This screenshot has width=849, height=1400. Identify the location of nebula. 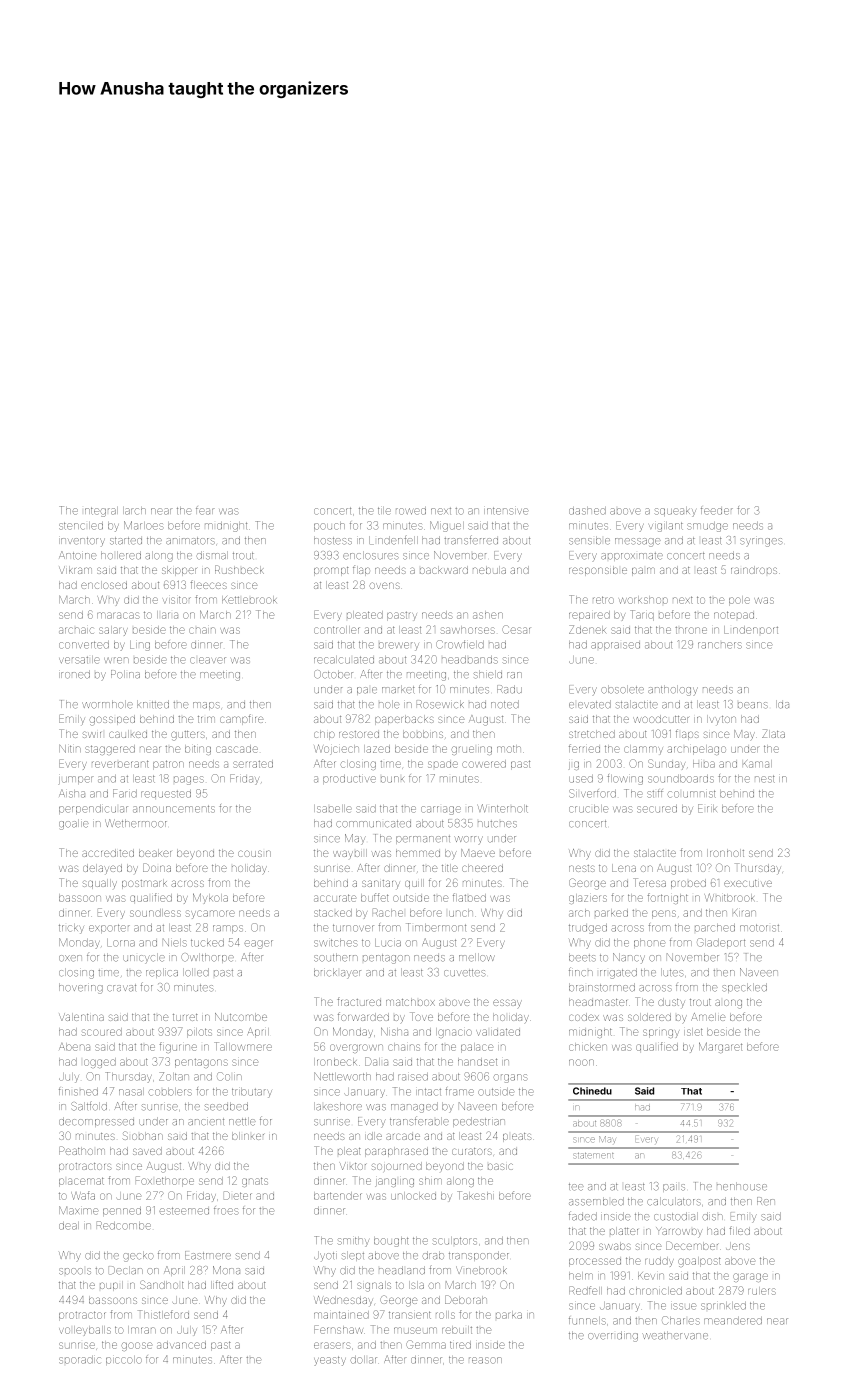
(489, 570).
